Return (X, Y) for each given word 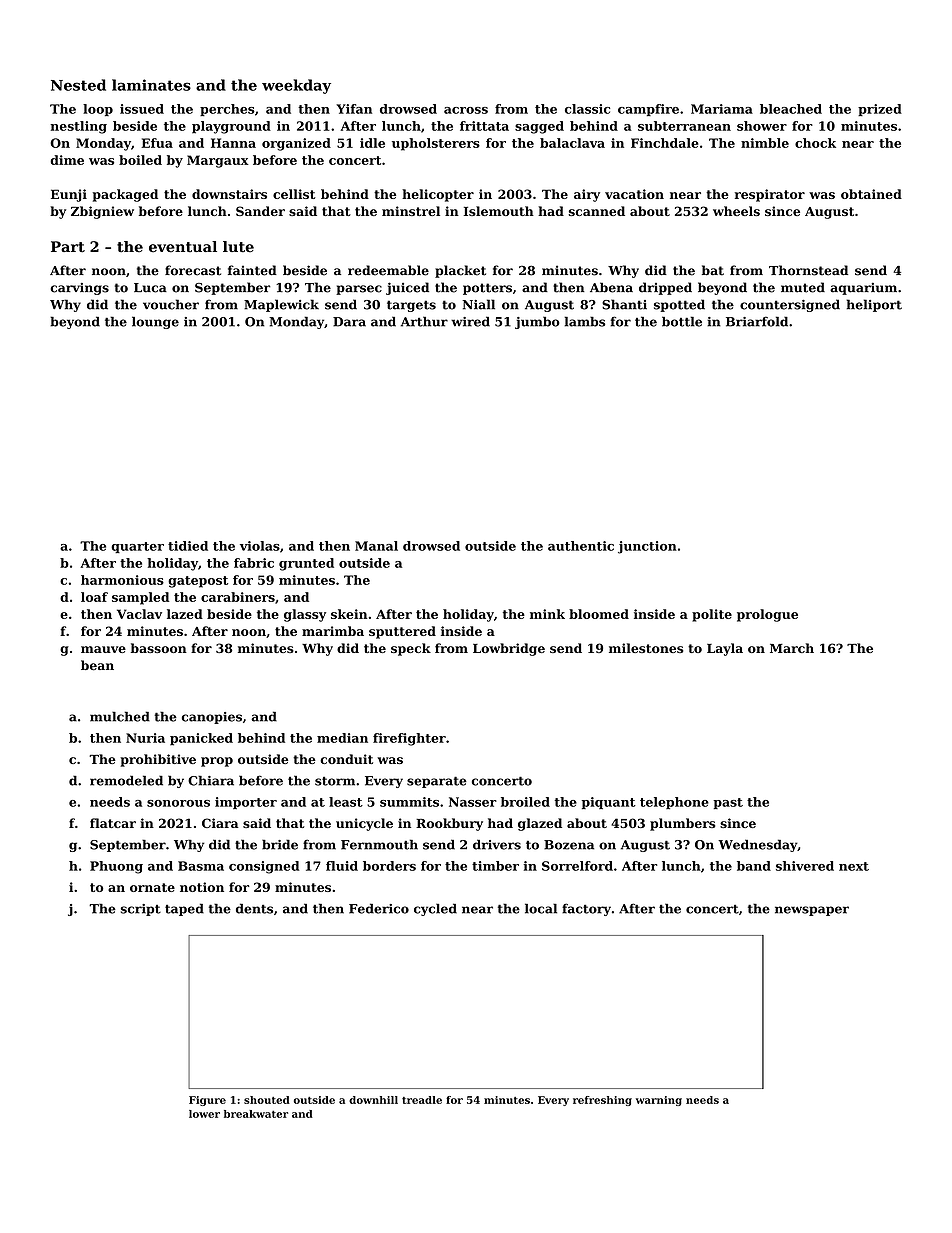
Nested (78, 85)
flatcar (113, 823)
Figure (207, 1101)
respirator (770, 195)
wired (470, 321)
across (466, 110)
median (342, 738)
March (792, 648)
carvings (79, 289)
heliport (874, 305)
